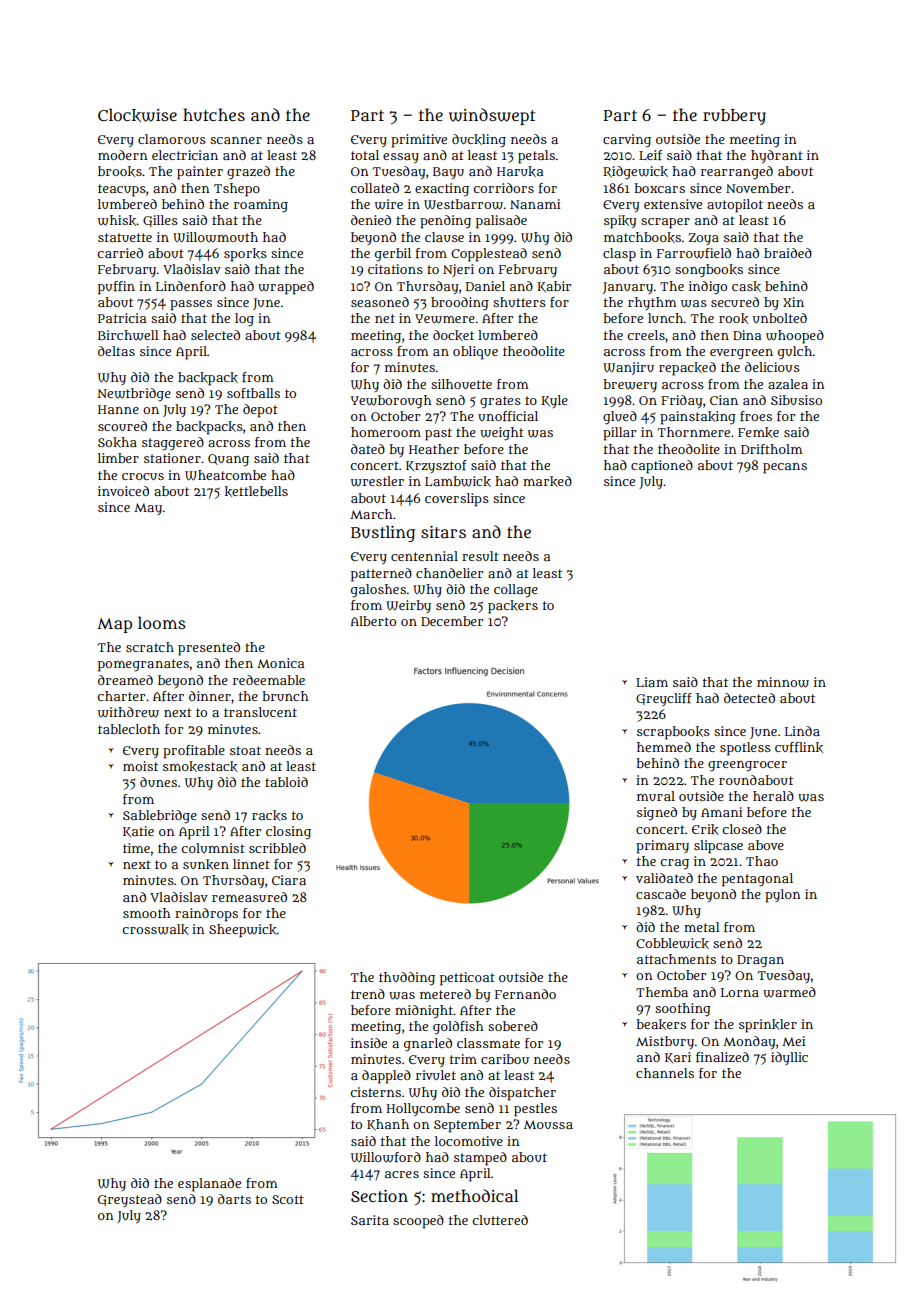 Image resolution: width=924 pixels, height=1308 pixels. Describe the element at coordinates (419, 141) in the document. I see `primitive` at that location.
